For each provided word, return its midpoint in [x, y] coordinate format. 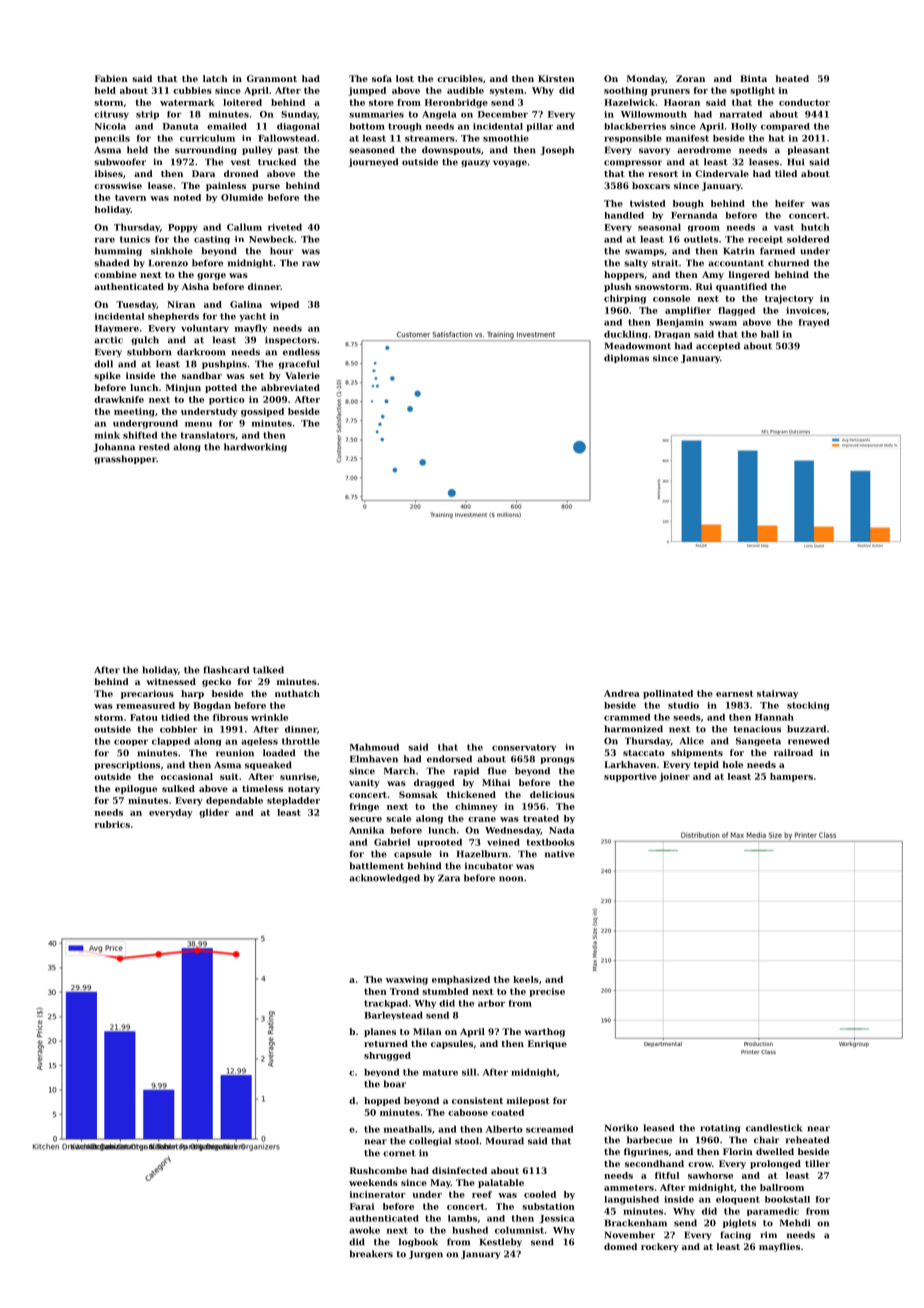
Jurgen [426, 1254]
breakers [371, 1254]
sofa [382, 78]
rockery [660, 1247]
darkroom [201, 352]
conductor [804, 102]
